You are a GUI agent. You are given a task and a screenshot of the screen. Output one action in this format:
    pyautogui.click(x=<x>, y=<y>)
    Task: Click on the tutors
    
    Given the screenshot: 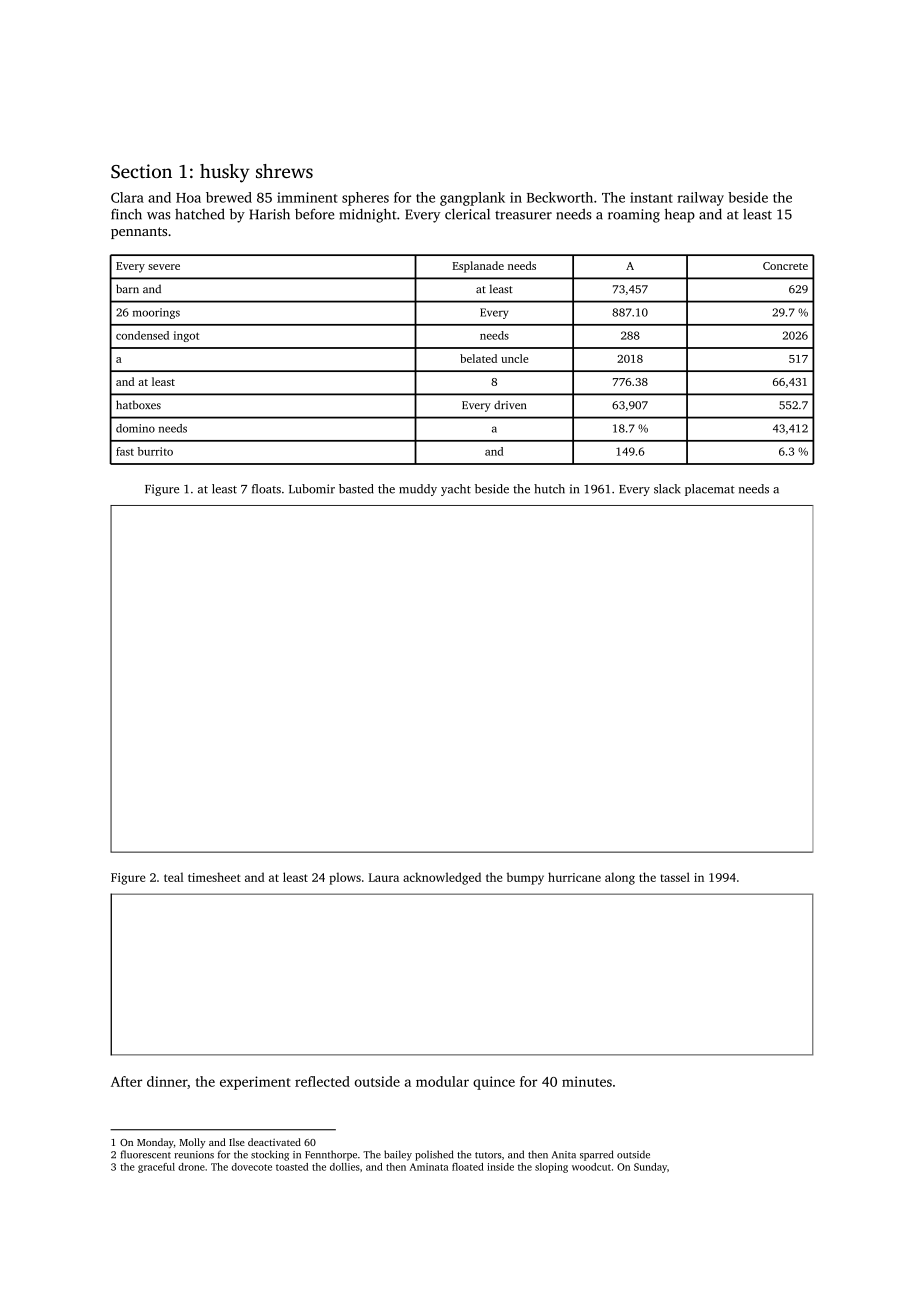 What is the action you would take?
    pyautogui.click(x=488, y=1155)
